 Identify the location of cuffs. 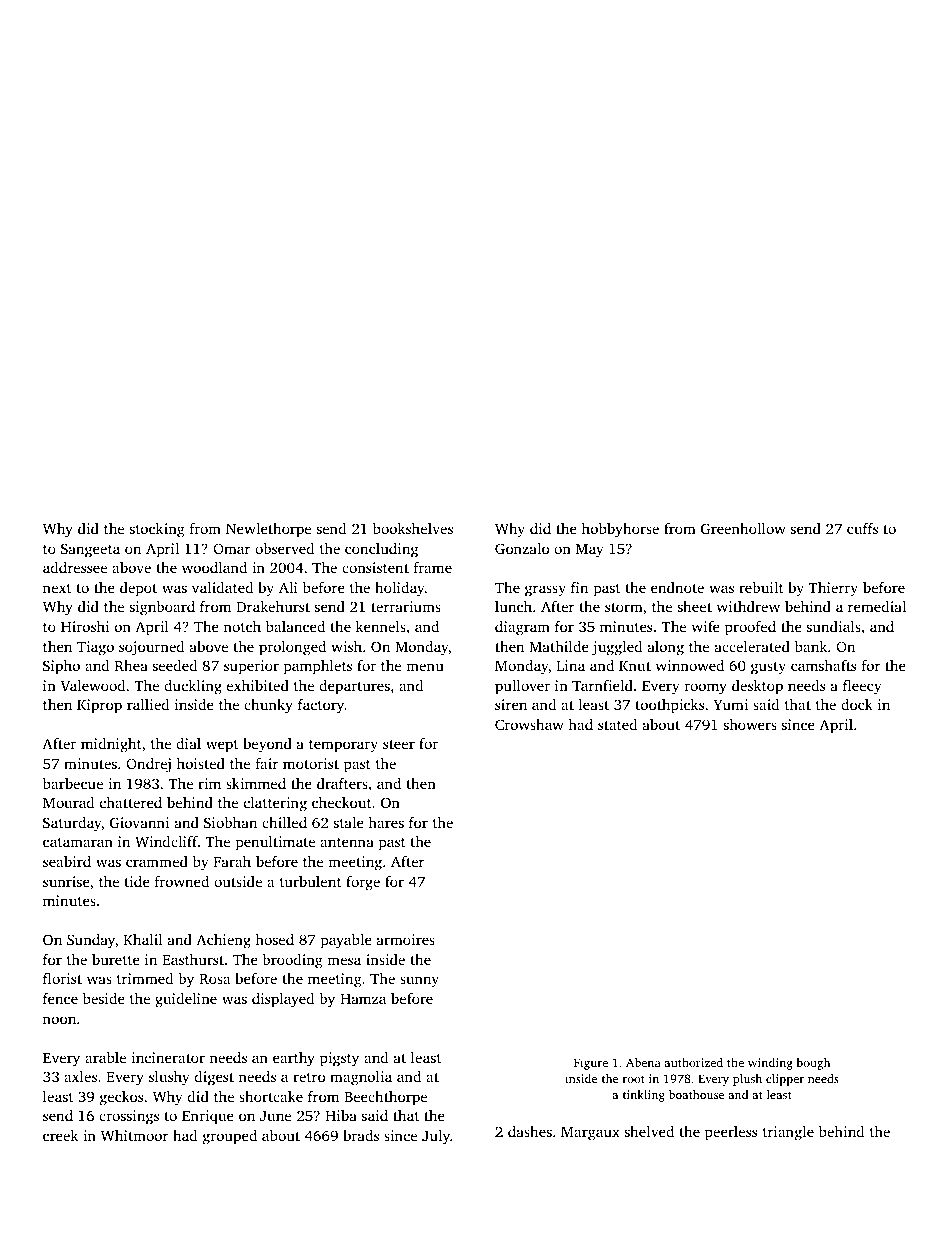
(862, 528).
